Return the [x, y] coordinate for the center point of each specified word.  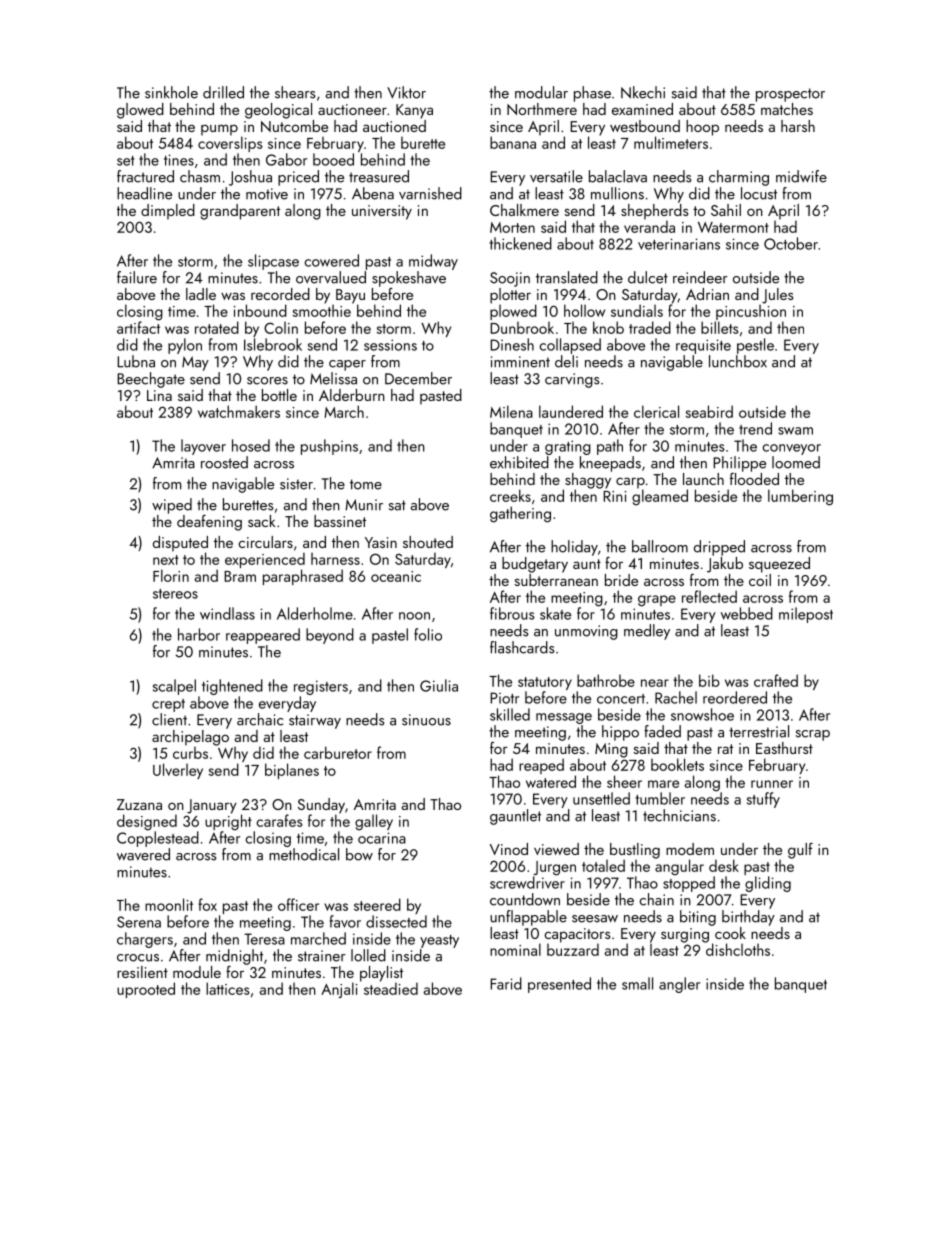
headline [144, 193]
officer [298, 904]
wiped [172, 506]
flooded [754, 478]
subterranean [556, 580]
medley [647, 632]
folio [428, 634]
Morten [512, 227]
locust [759, 193]
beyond [330, 636]
